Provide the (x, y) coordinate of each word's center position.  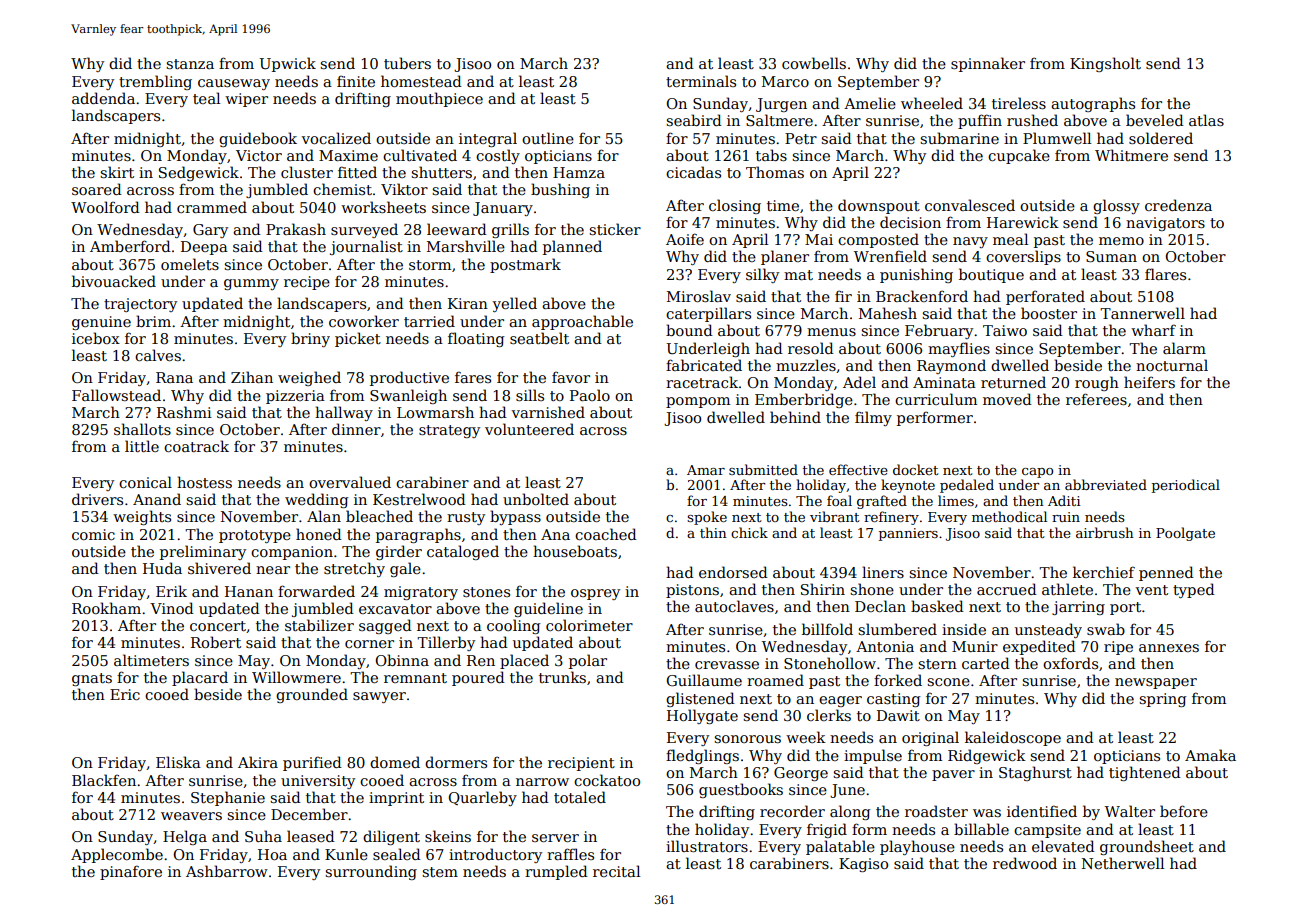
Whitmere (1131, 155)
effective (858, 469)
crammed (212, 207)
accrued (1007, 589)
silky (762, 275)
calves (158, 355)
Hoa (272, 854)
